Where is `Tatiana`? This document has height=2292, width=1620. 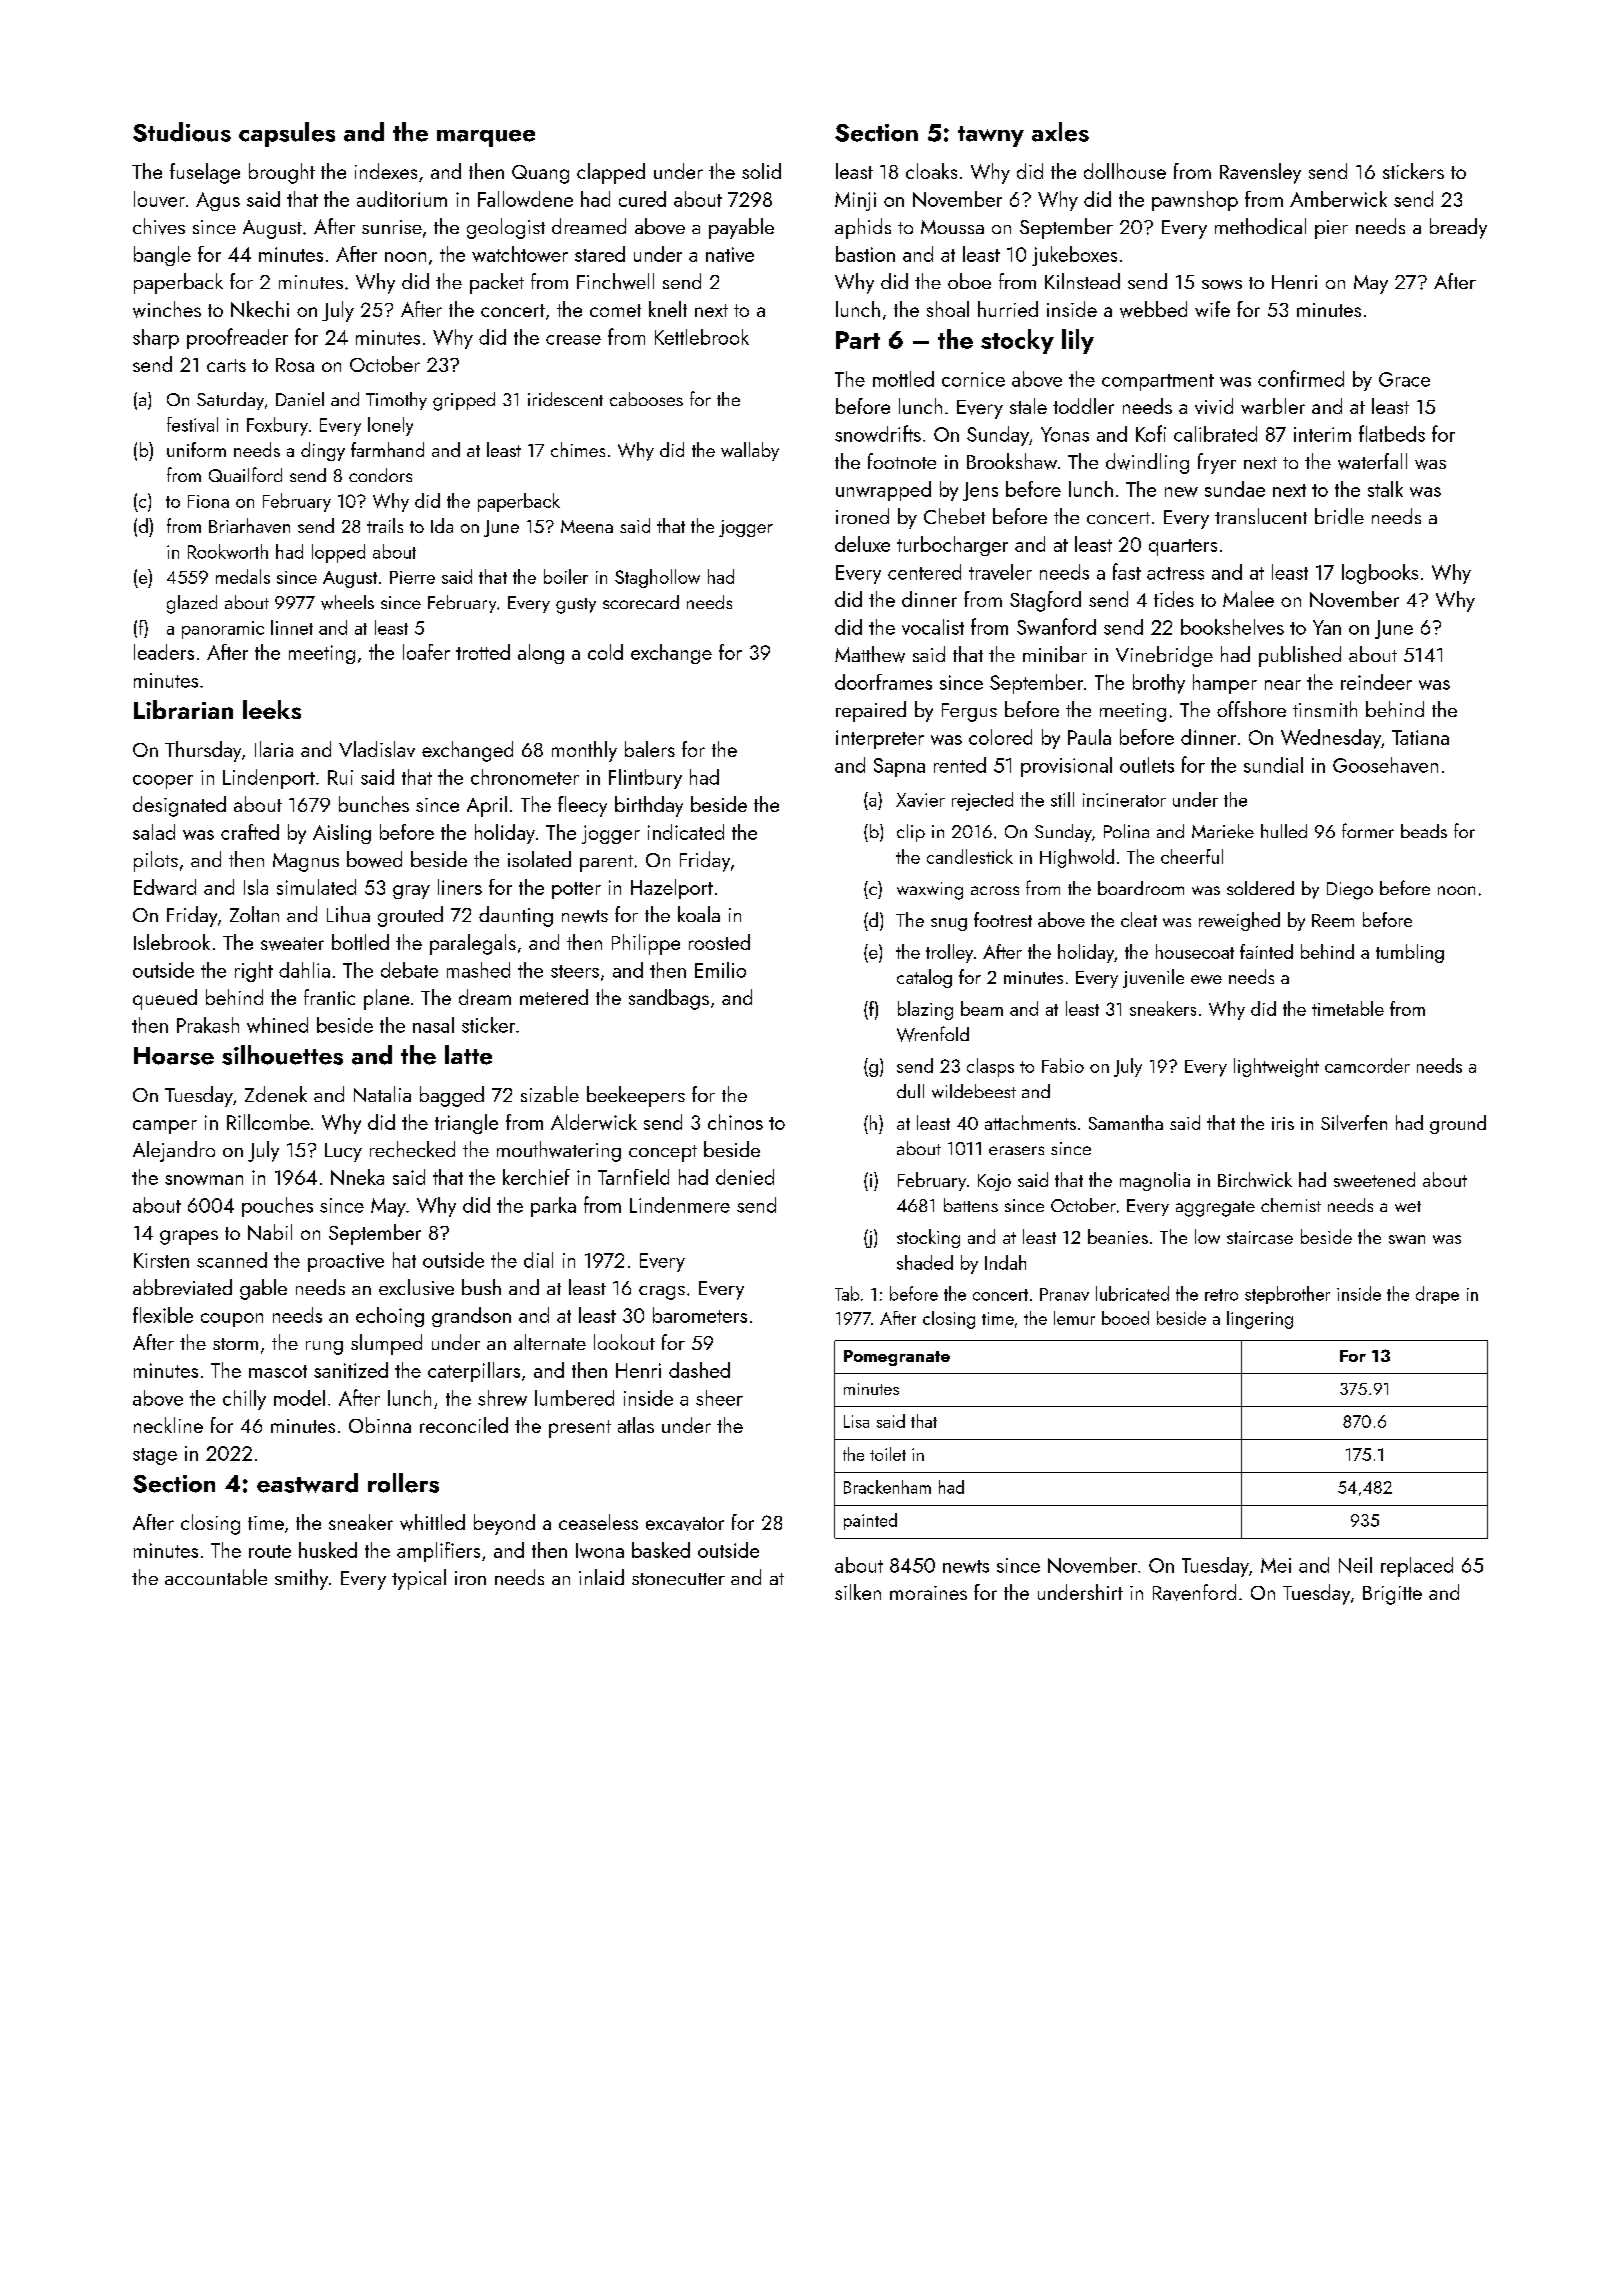 Tatiana is located at coordinates (1420, 737).
